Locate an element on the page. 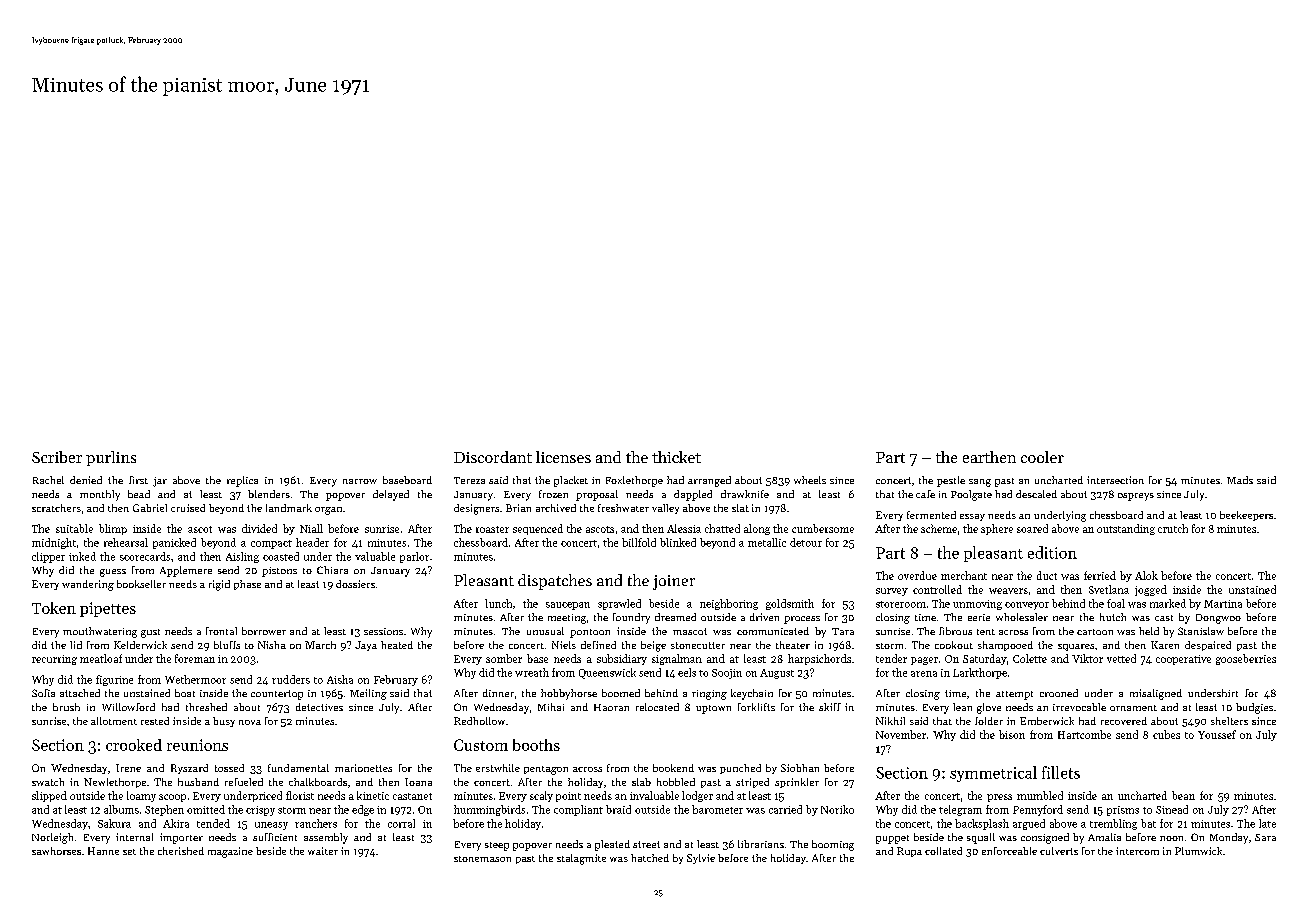 The image size is (1308, 924). scratchers is located at coordinates (56, 508).
